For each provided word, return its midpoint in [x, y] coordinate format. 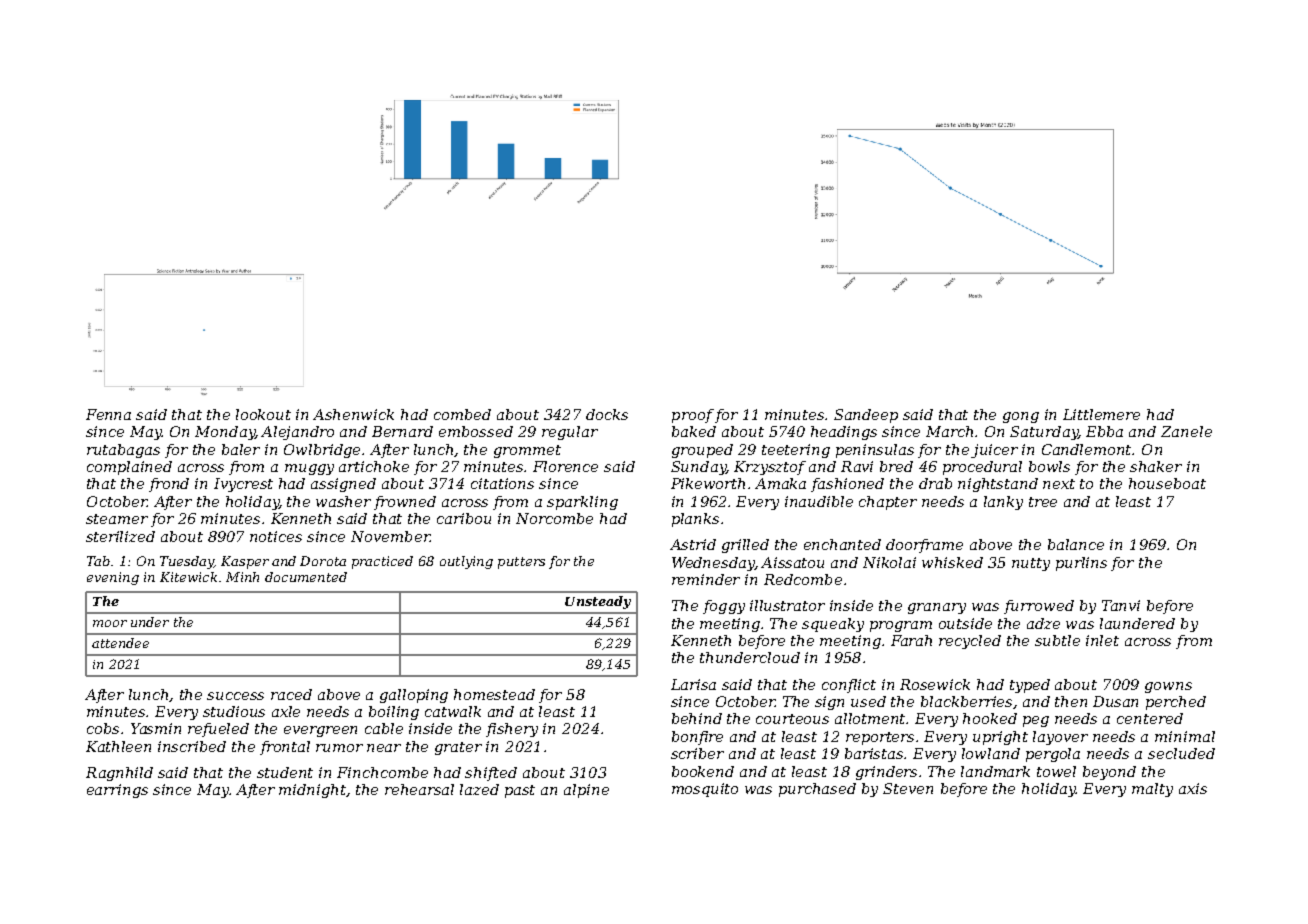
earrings [117, 791]
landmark [995, 771]
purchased [817, 790]
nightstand [998, 485]
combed [462, 414]
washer [343, 501]
